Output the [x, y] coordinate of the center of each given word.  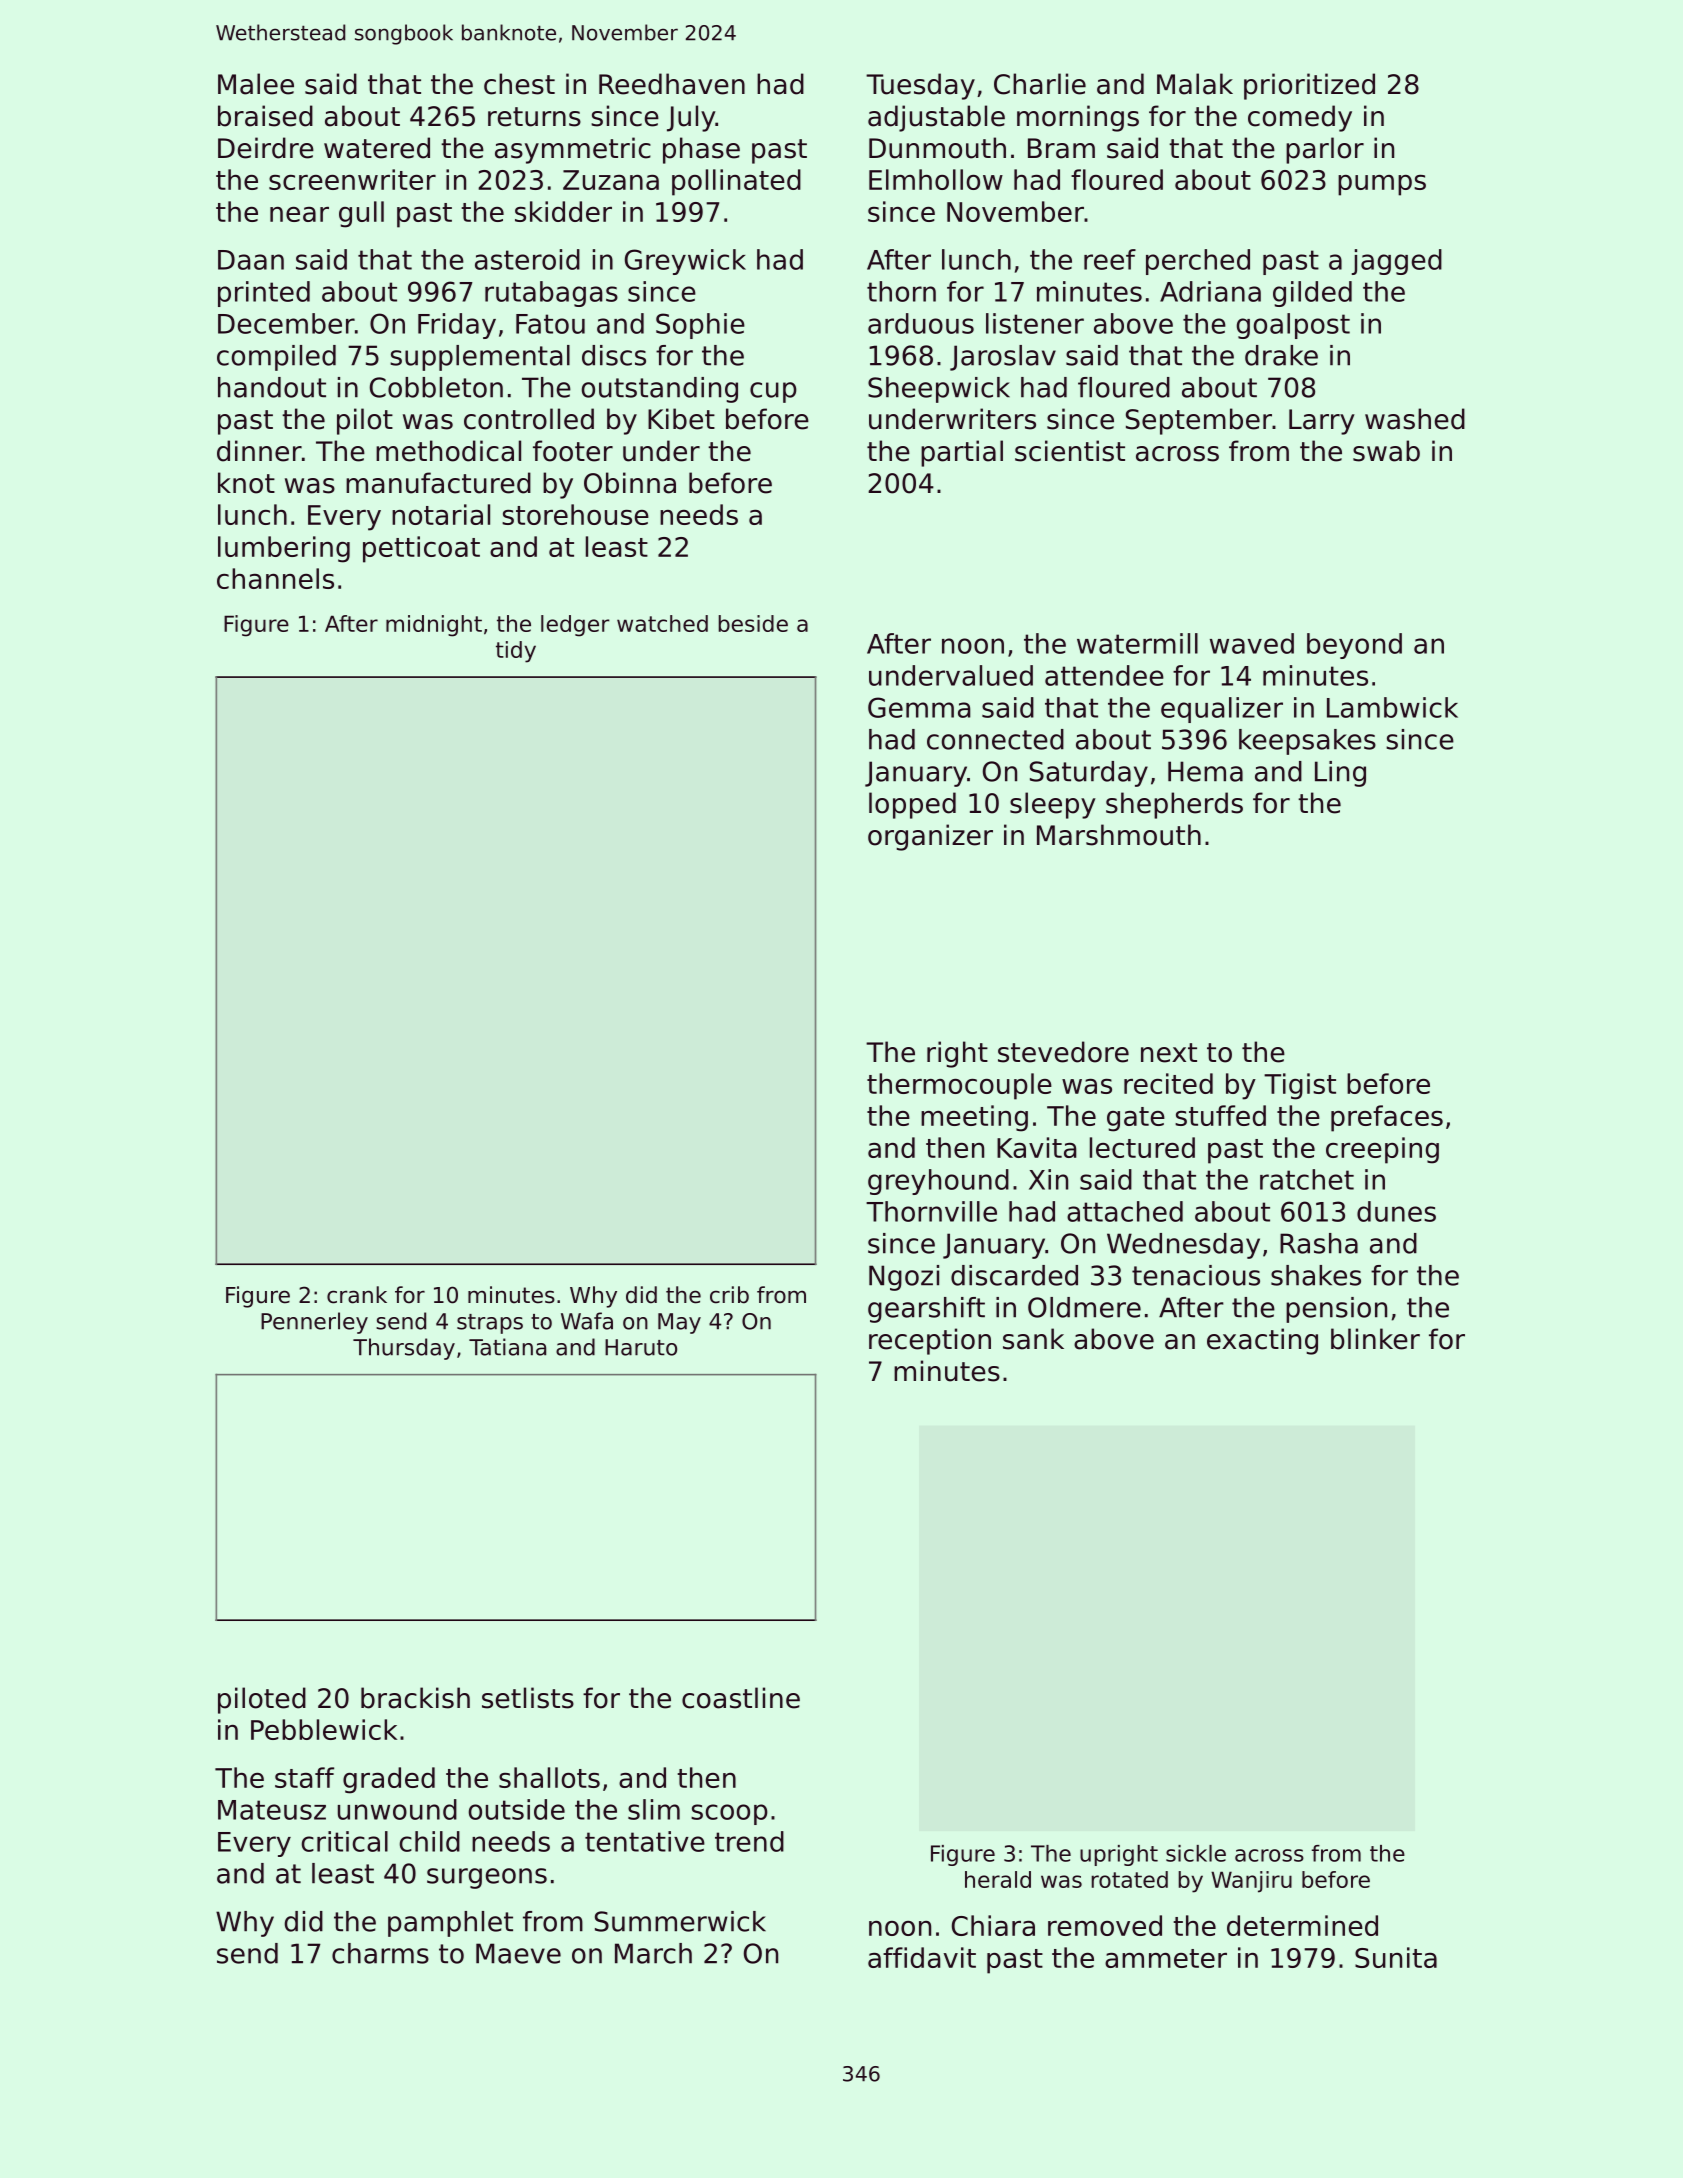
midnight [434, 626]
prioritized [1309, 86]
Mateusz [272, 1810]
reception [930, 1341]
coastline [741, 1698]
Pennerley [314, 1323]
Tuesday [920, 86]
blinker [1375, 1339]
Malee [256, 84]
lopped [912, 805]
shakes [1316, 1275]
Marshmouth [1119, 835]
